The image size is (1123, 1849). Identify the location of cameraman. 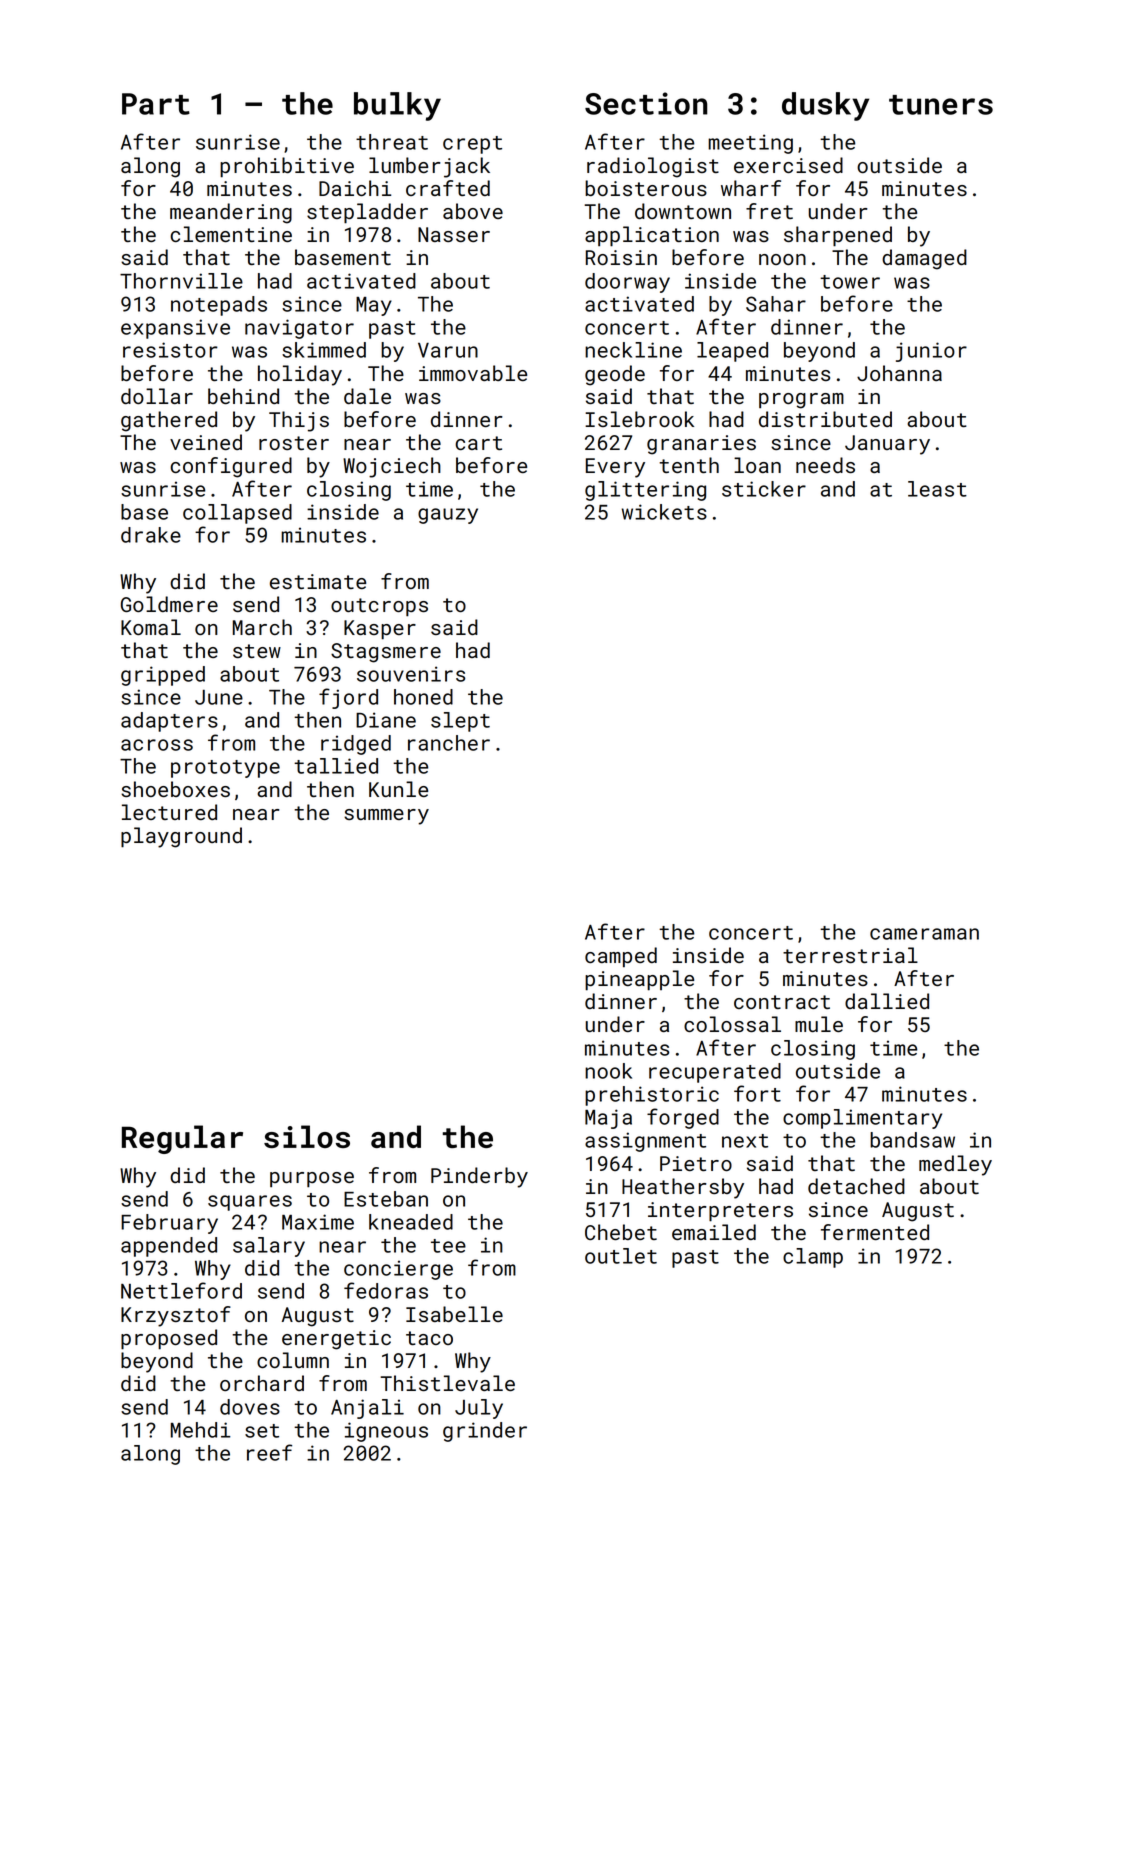
(924, 934).
